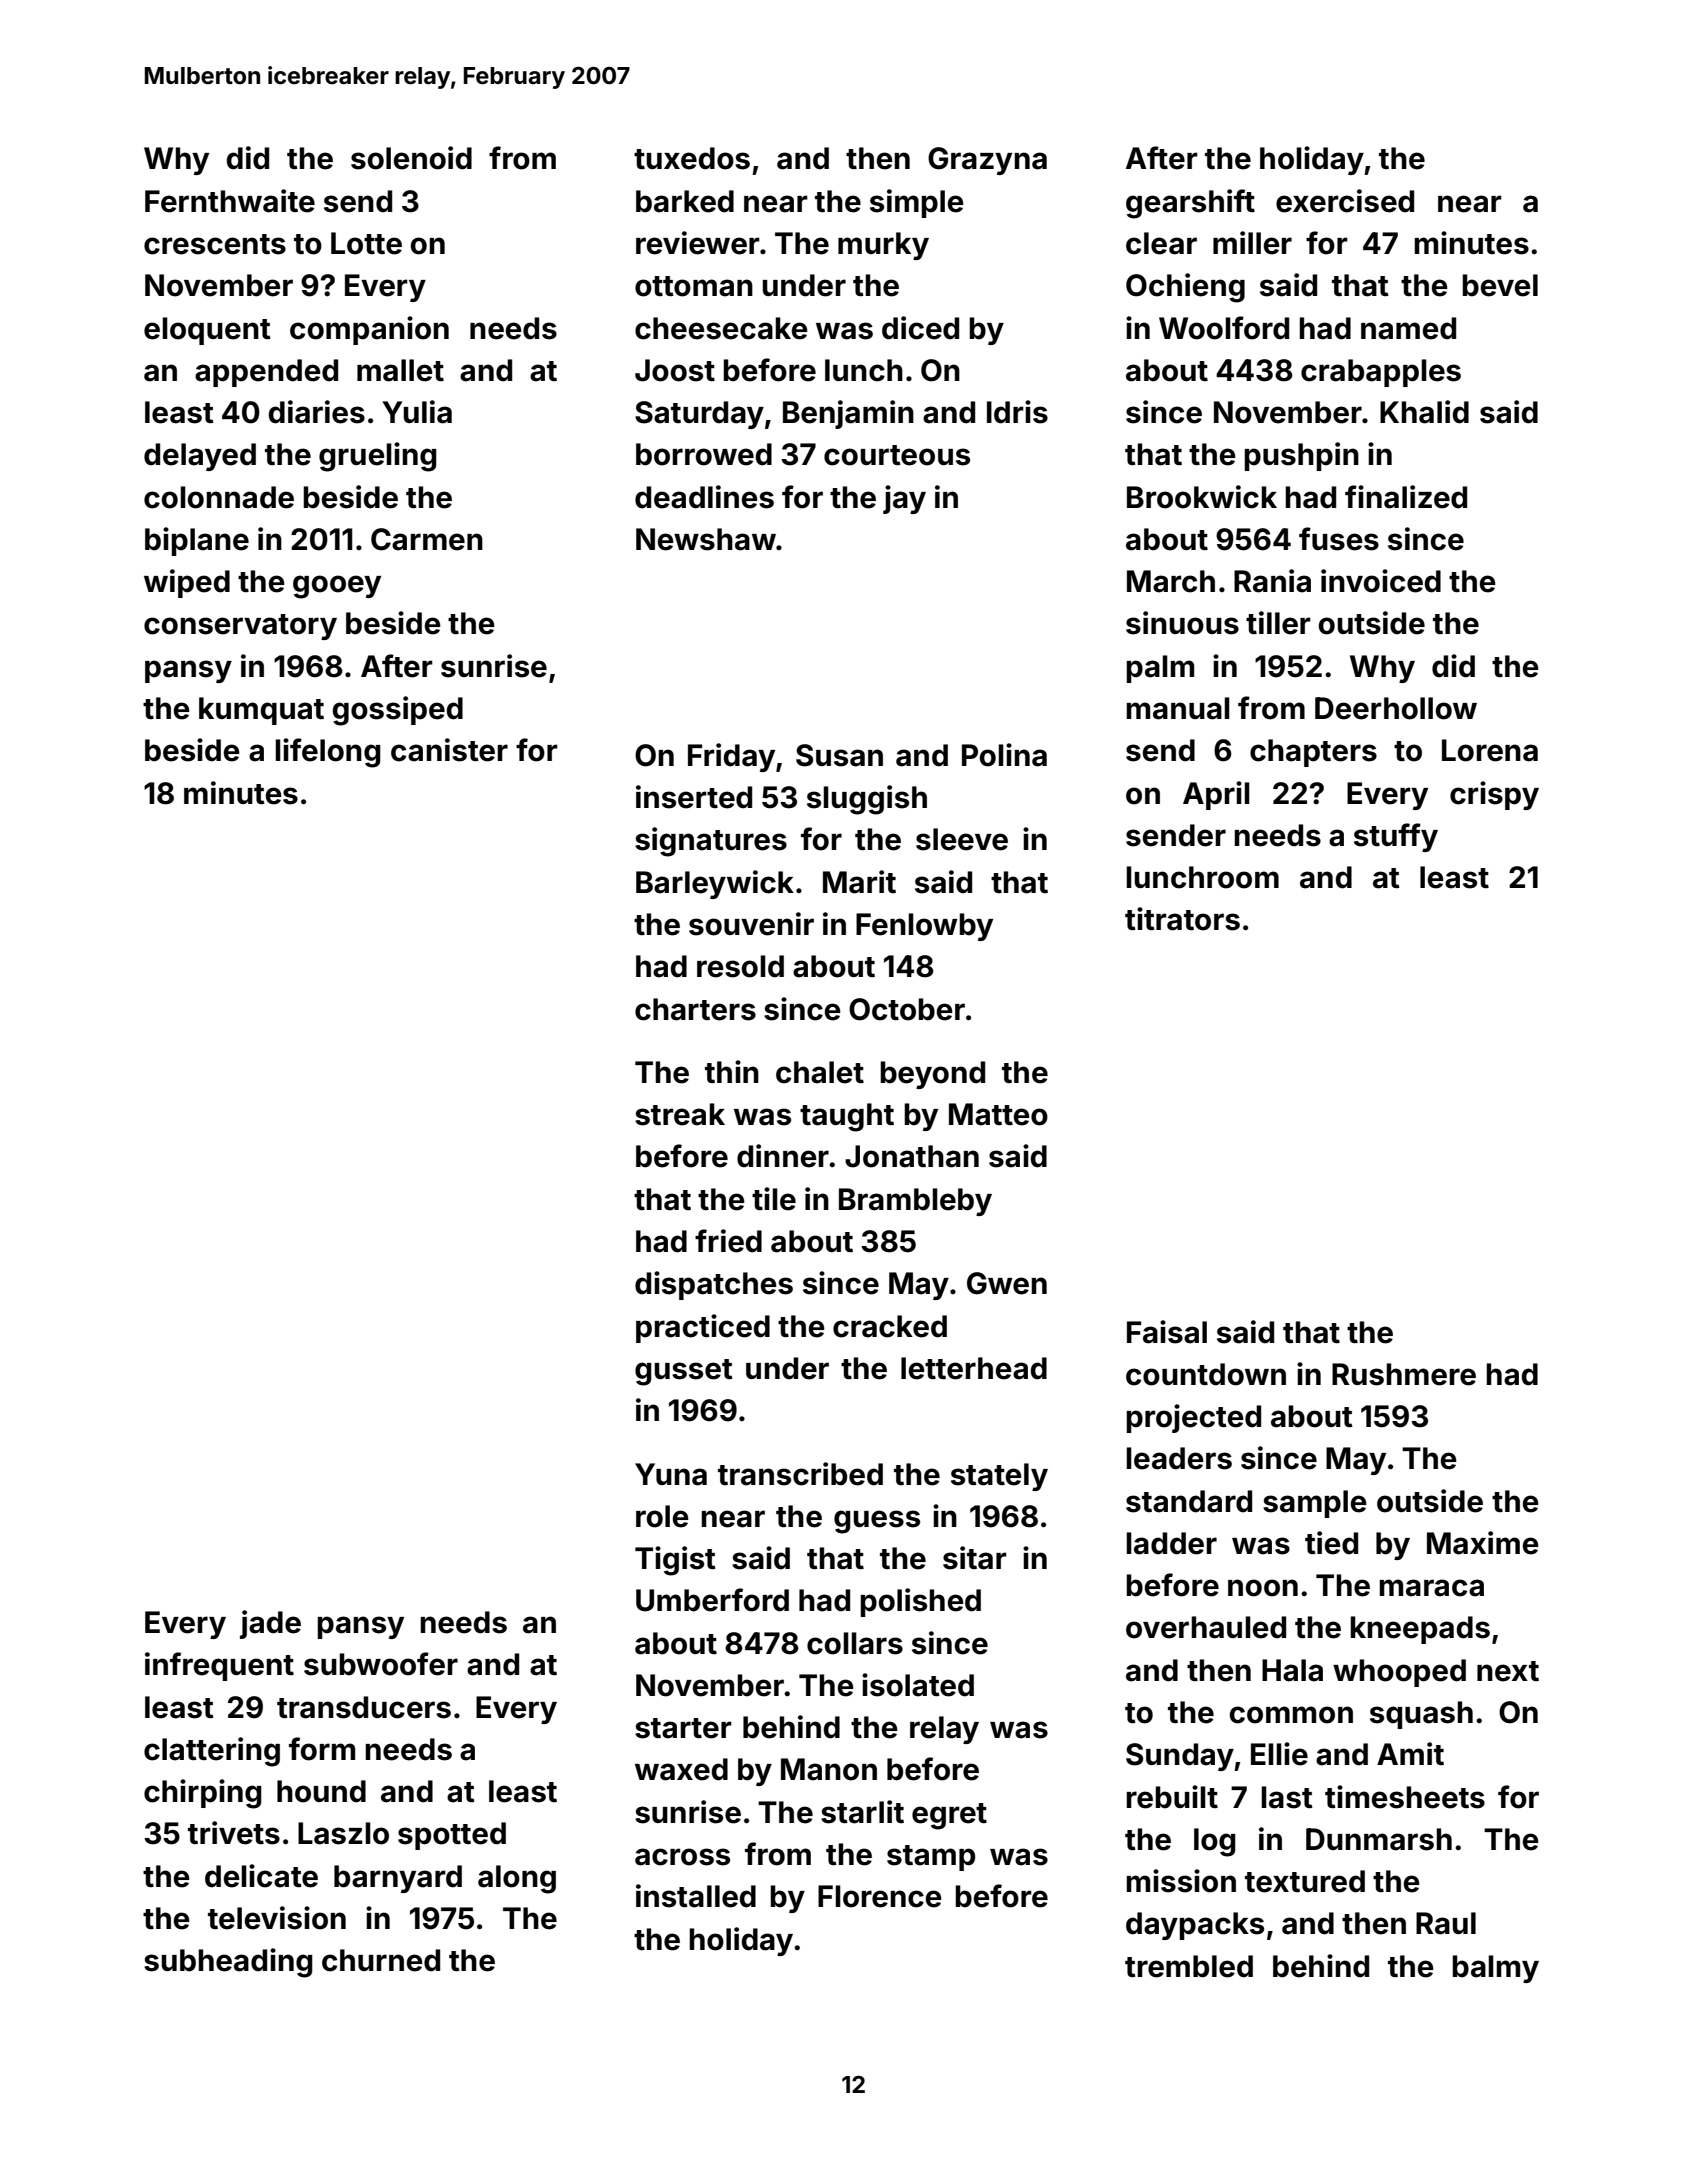 Image resolution: width=1683 pixels, height=2178 pixels. Describe the element at coordinates (343, 1833) in the page. I see `Laszlo` at that location.
